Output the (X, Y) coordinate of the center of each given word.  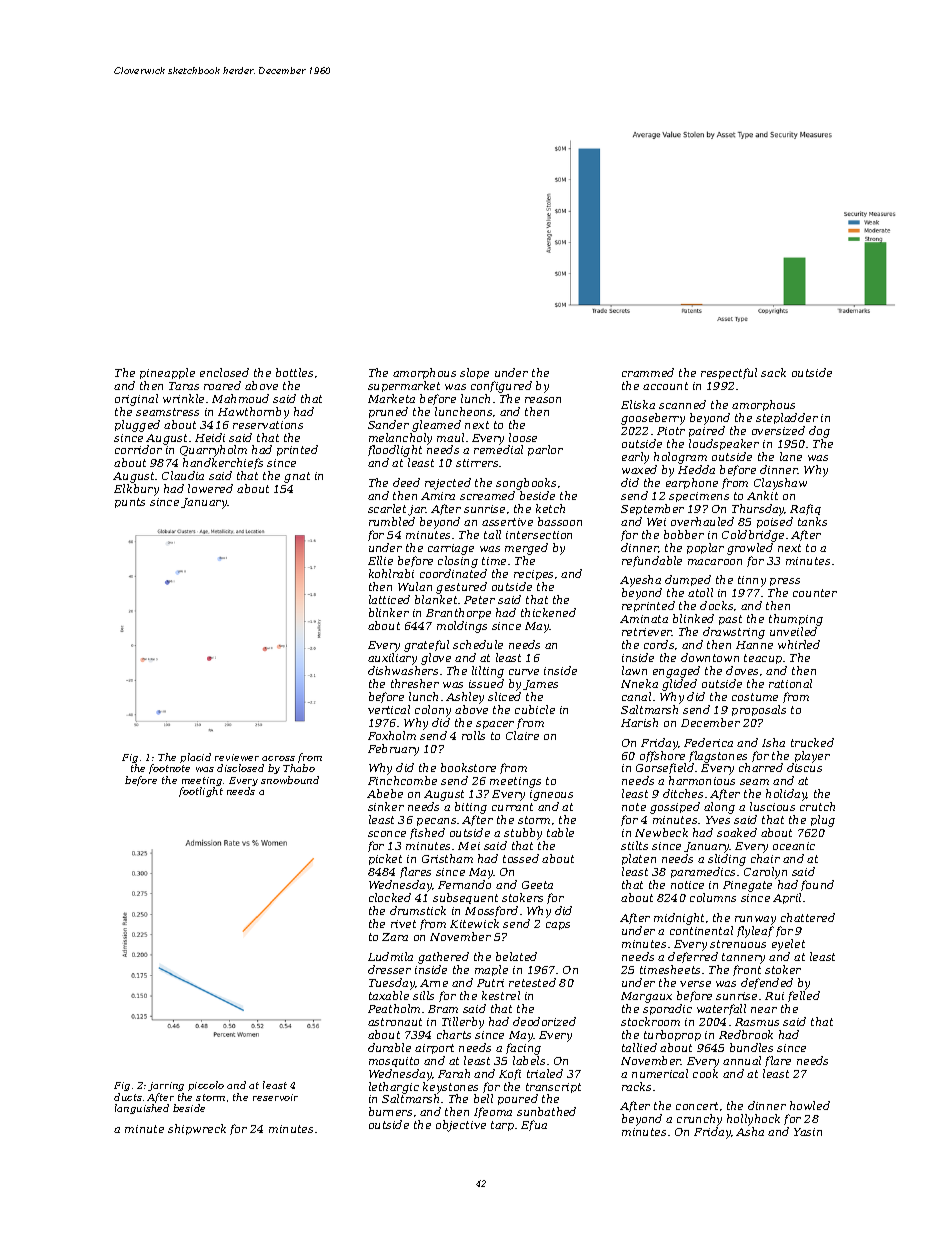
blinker (389, 612)
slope (474, 373)
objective (461, 1126)
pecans (436, 822)
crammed (648, 372)
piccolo (206, 1086)
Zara (395, 937)
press (785, 582)
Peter (479, 600)
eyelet (788, 945)
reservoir (275, 1097)
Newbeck (661, 832)
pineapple (167, 373)
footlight (201, 792)
